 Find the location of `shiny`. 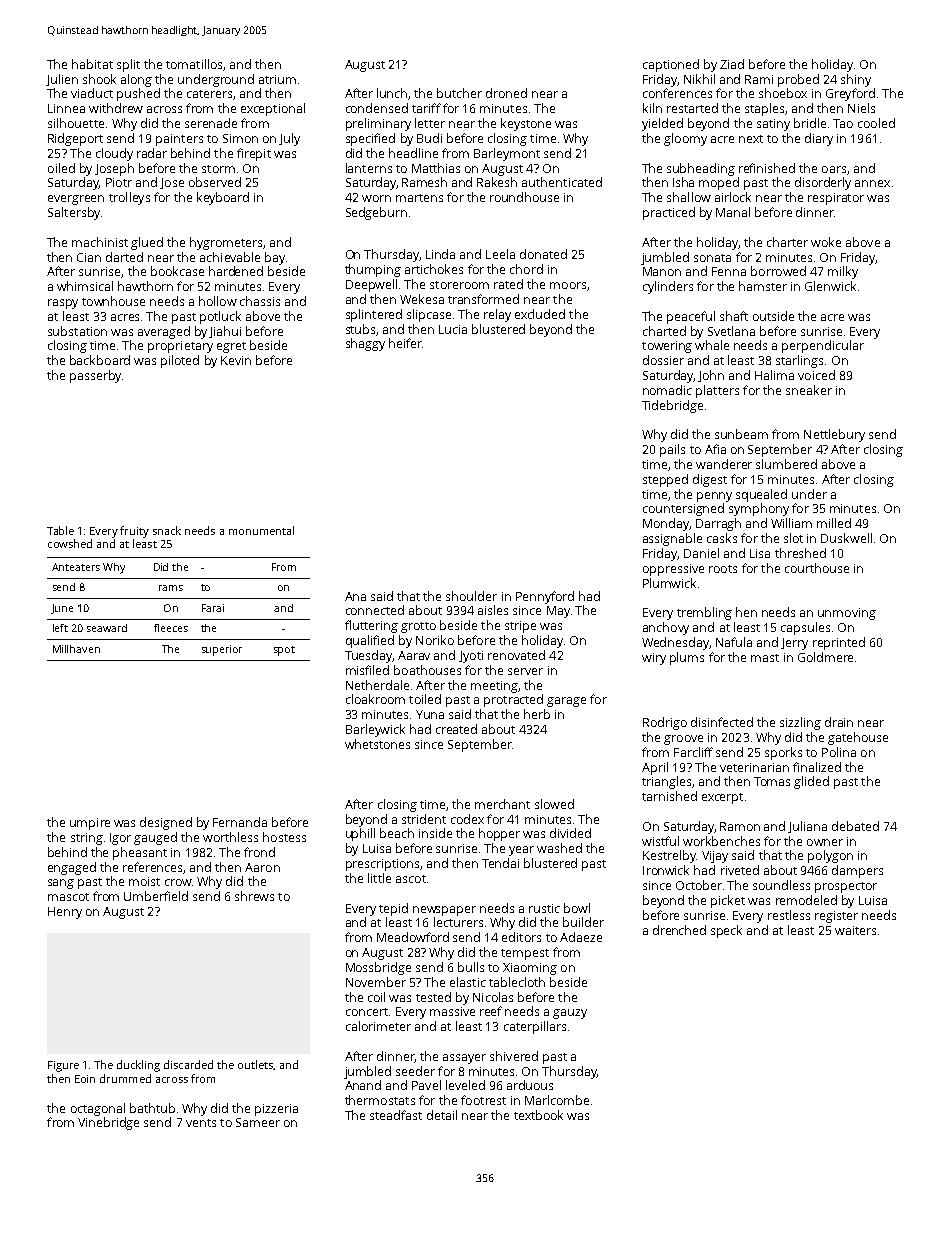

shiny is located at coordinates (856, 80).
